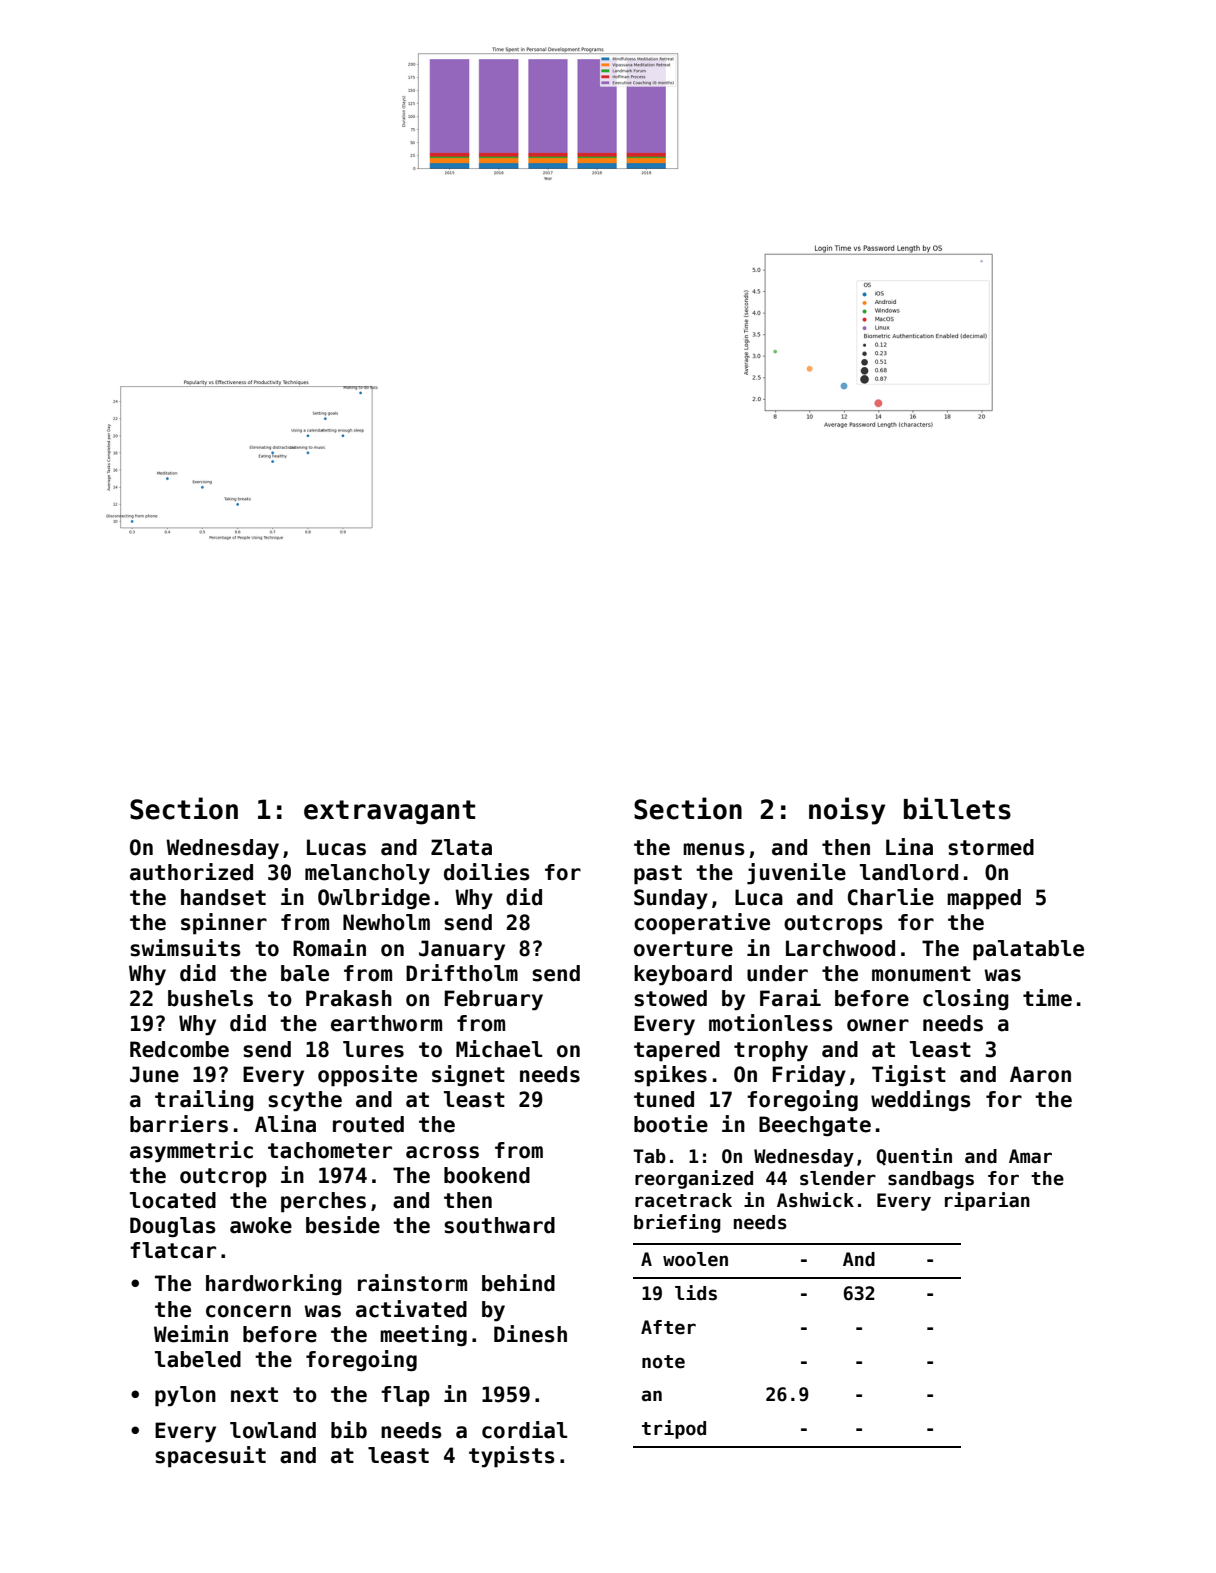 The width and height of the image is (1216, 1573). I want to click on menus, so click(714, 849).
